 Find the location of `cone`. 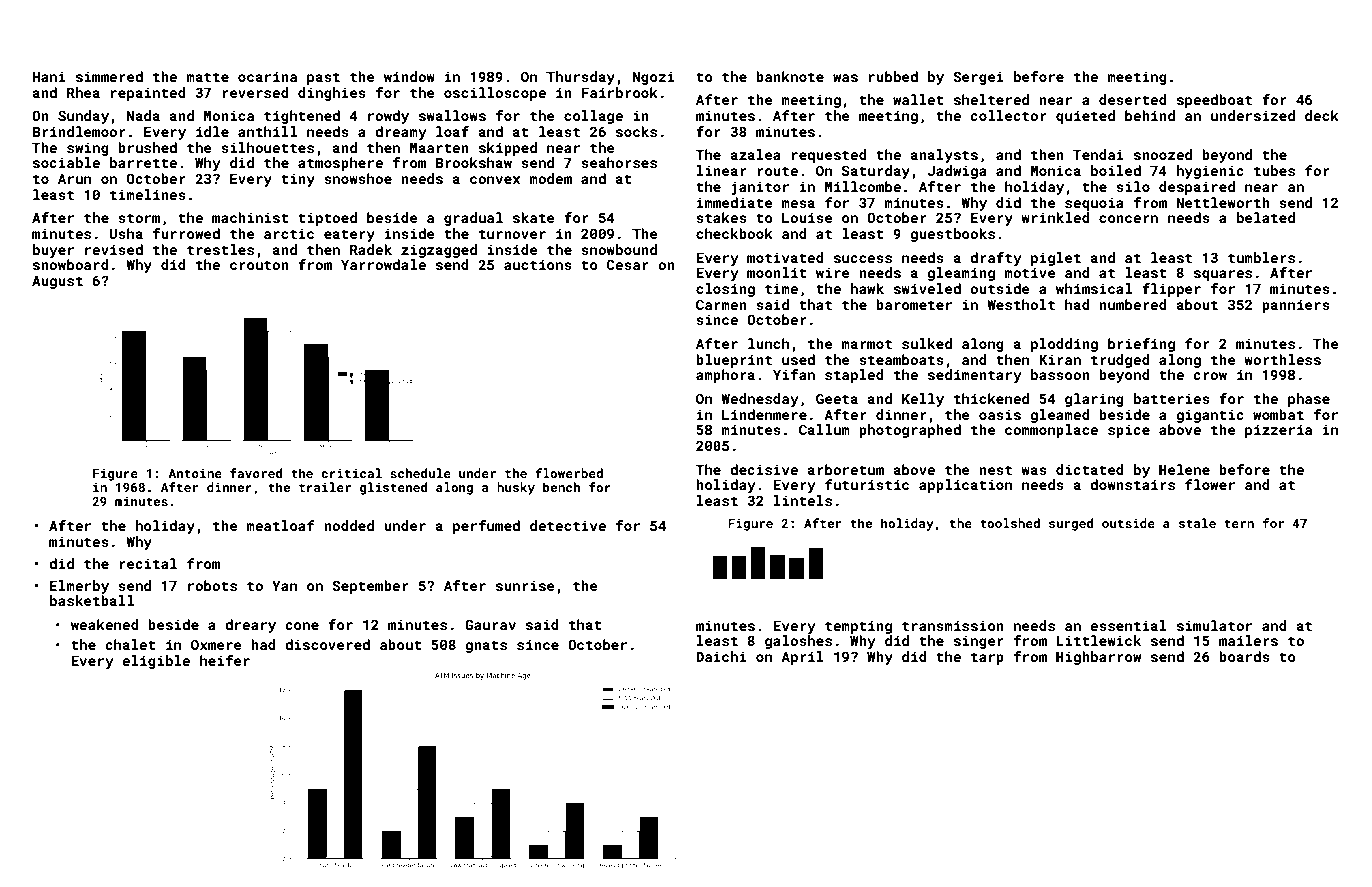

cone is located at coordinates (302, 626).
